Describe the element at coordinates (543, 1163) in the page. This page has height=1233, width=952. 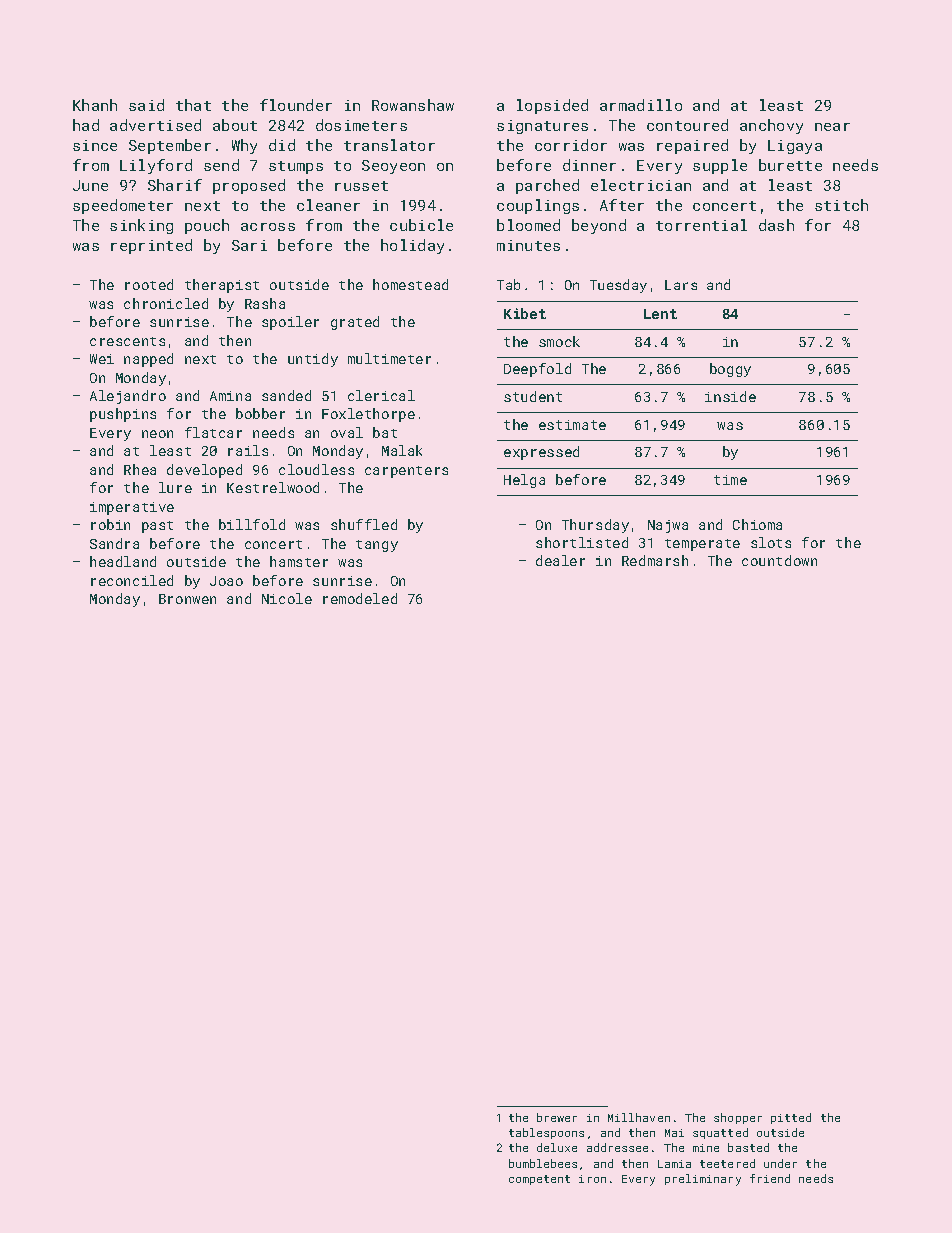
I see `bumblebees` at that location.
